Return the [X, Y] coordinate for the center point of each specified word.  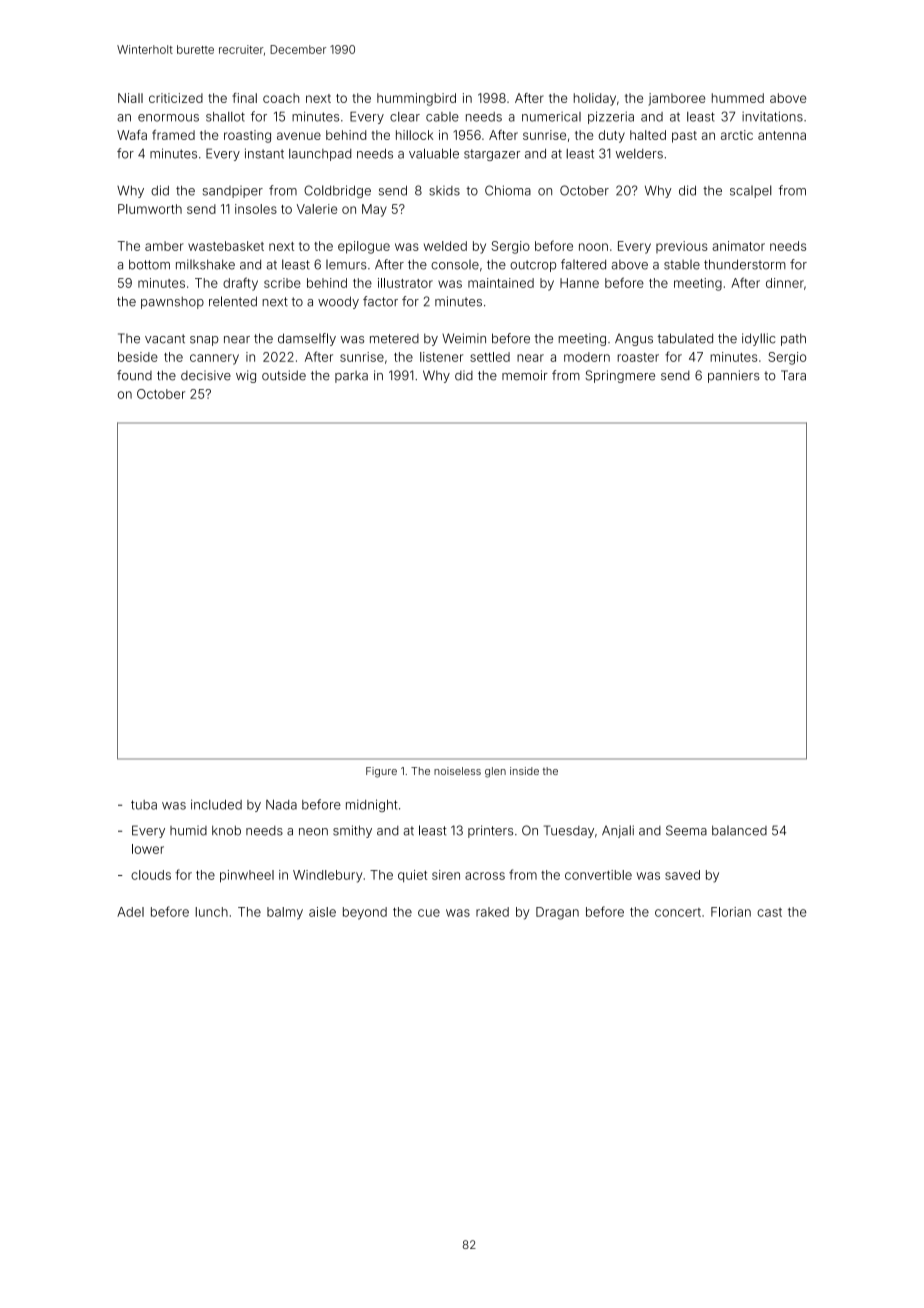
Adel [130, 912]
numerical [551, 117]
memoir [525, 375]
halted [648, 135]
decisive [206, 375]
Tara [793, 375]
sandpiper [233, 192]
